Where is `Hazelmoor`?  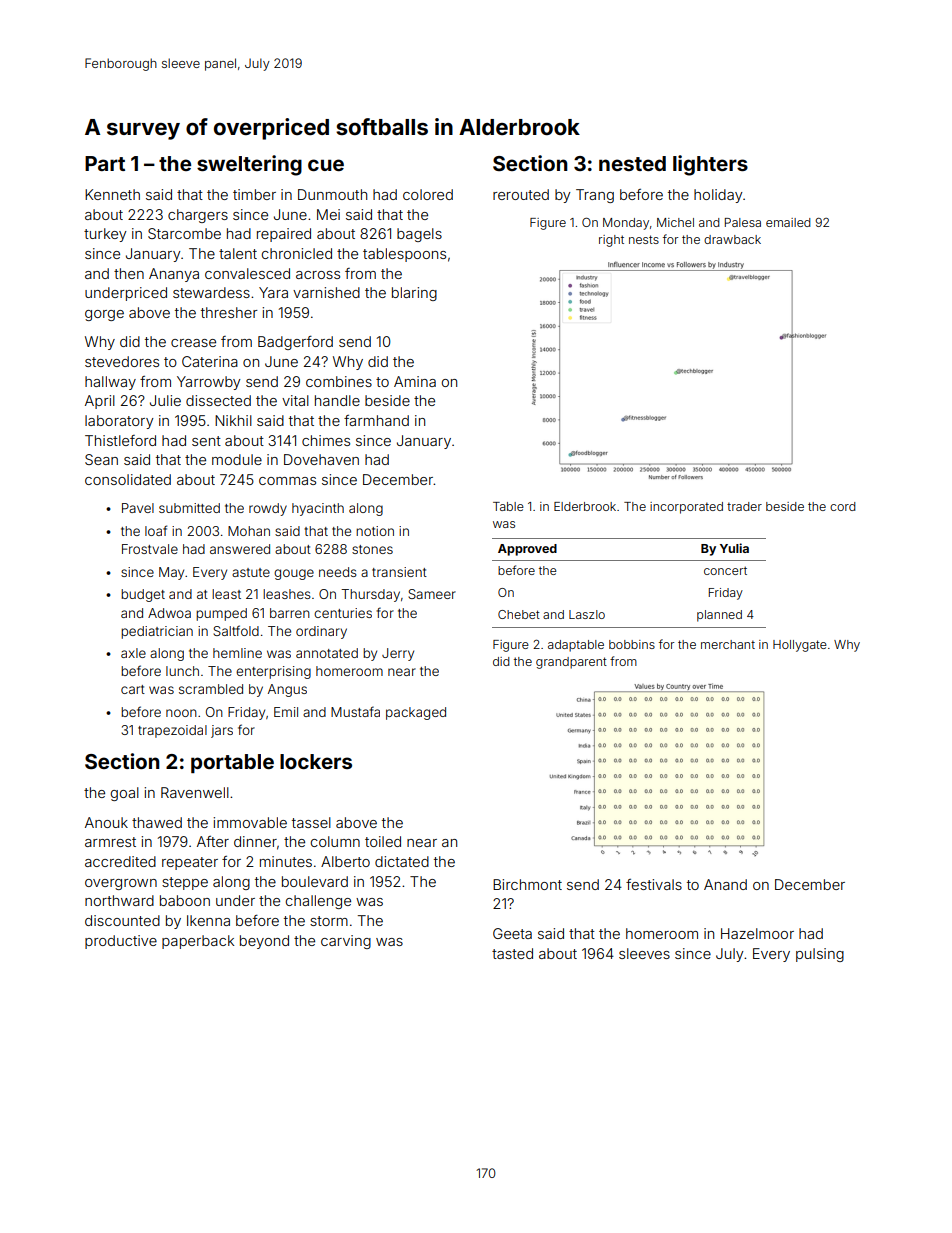
Hazelmoor is located at coordinates (757, 933).
